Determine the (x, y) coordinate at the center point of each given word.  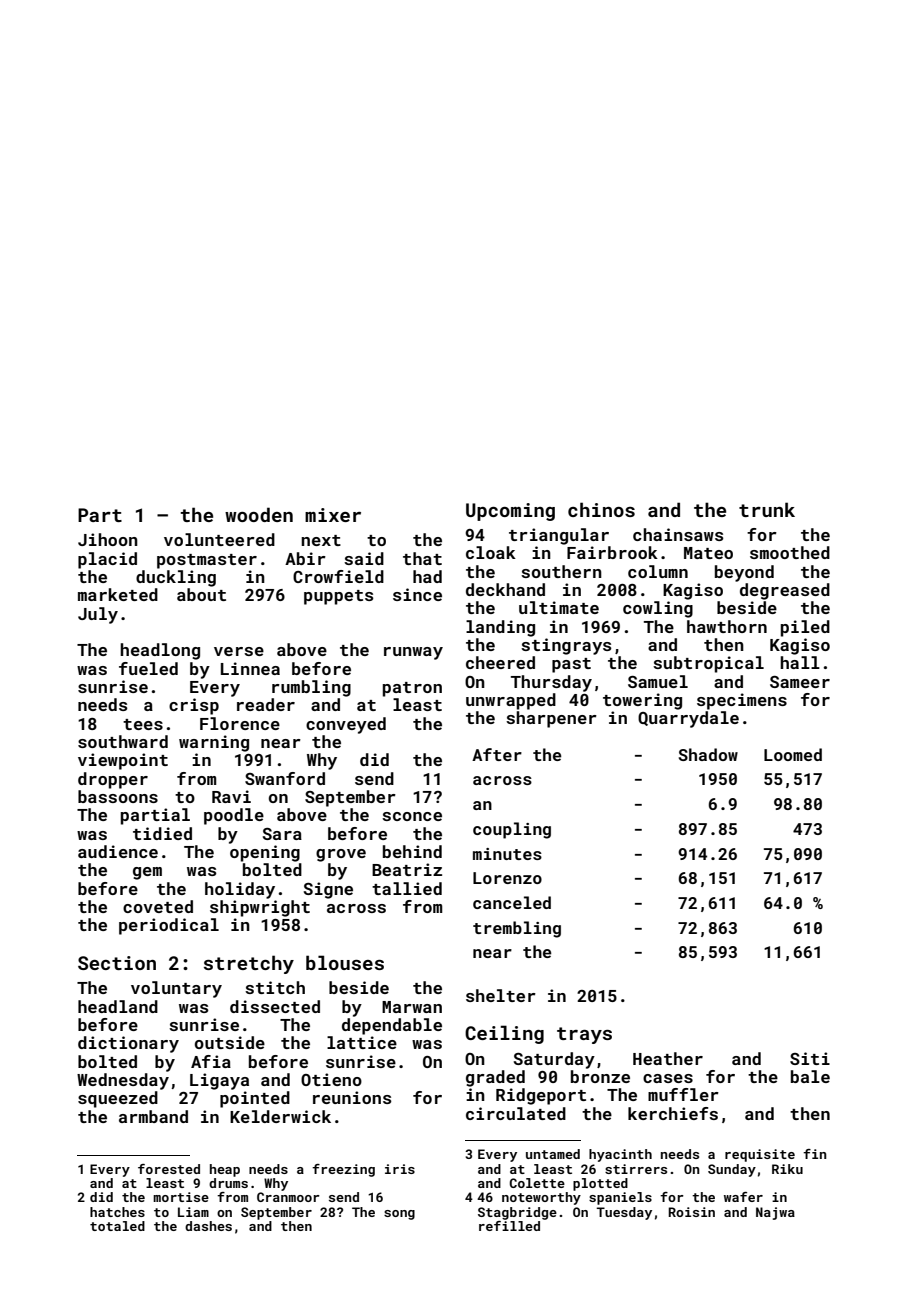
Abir (305, 558)
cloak (491, 552)
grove (341, 855)
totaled (117, 1226)
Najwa (775, 1213)
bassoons (118, 796)
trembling (517, 929)
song (399, 1215)
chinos (601, 509)
